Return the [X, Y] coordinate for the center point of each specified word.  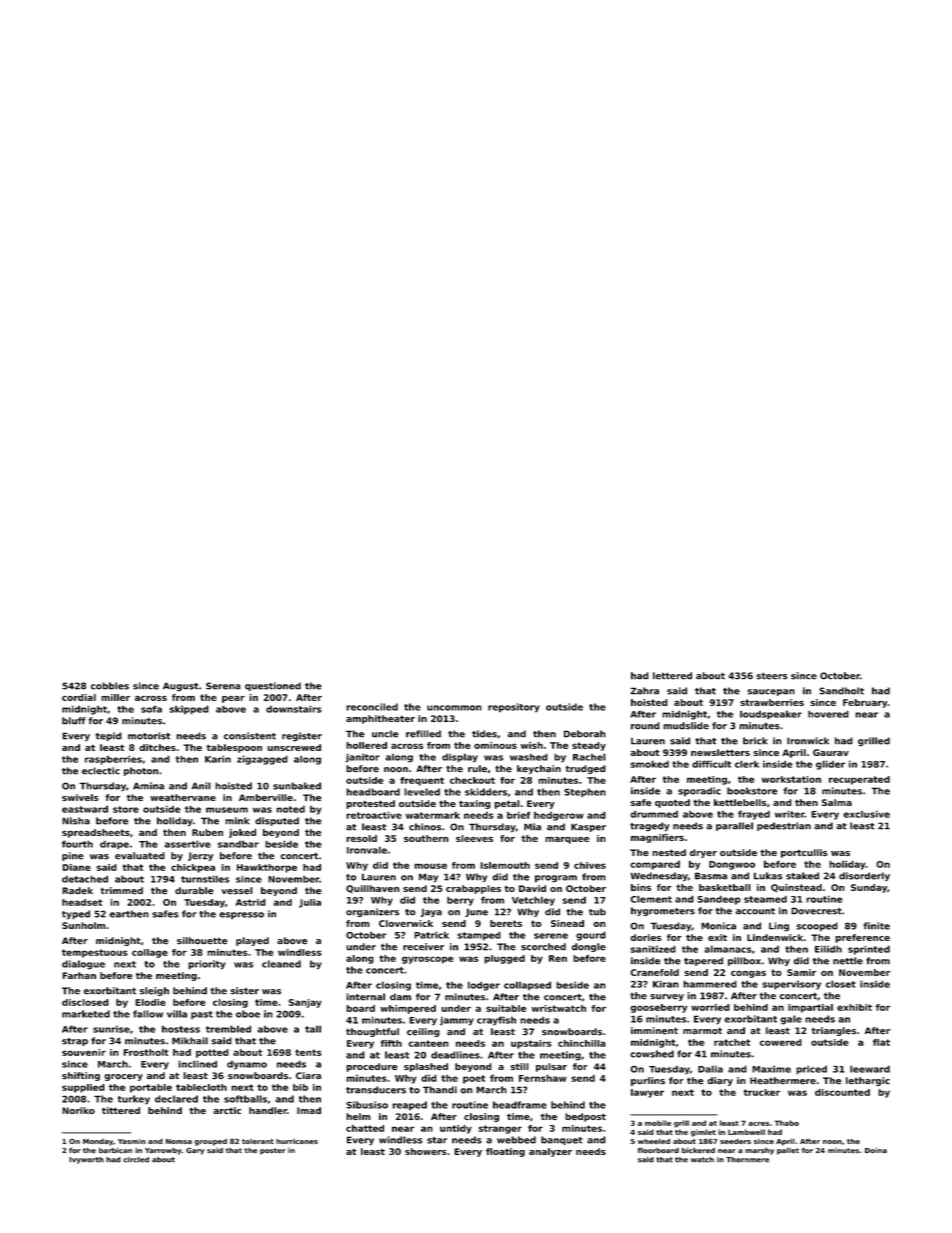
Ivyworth [86, 1160]
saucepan [771, 692]
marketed [86, 1014]
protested [370, 804]
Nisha [76, 821]
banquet [562, 1141]
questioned [273, 686]
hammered [710, 984]
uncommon [454, 708]
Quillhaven [373, 889]
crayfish [496, 1021]
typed [76, 915]
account [755, 911]
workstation [791, 779]
